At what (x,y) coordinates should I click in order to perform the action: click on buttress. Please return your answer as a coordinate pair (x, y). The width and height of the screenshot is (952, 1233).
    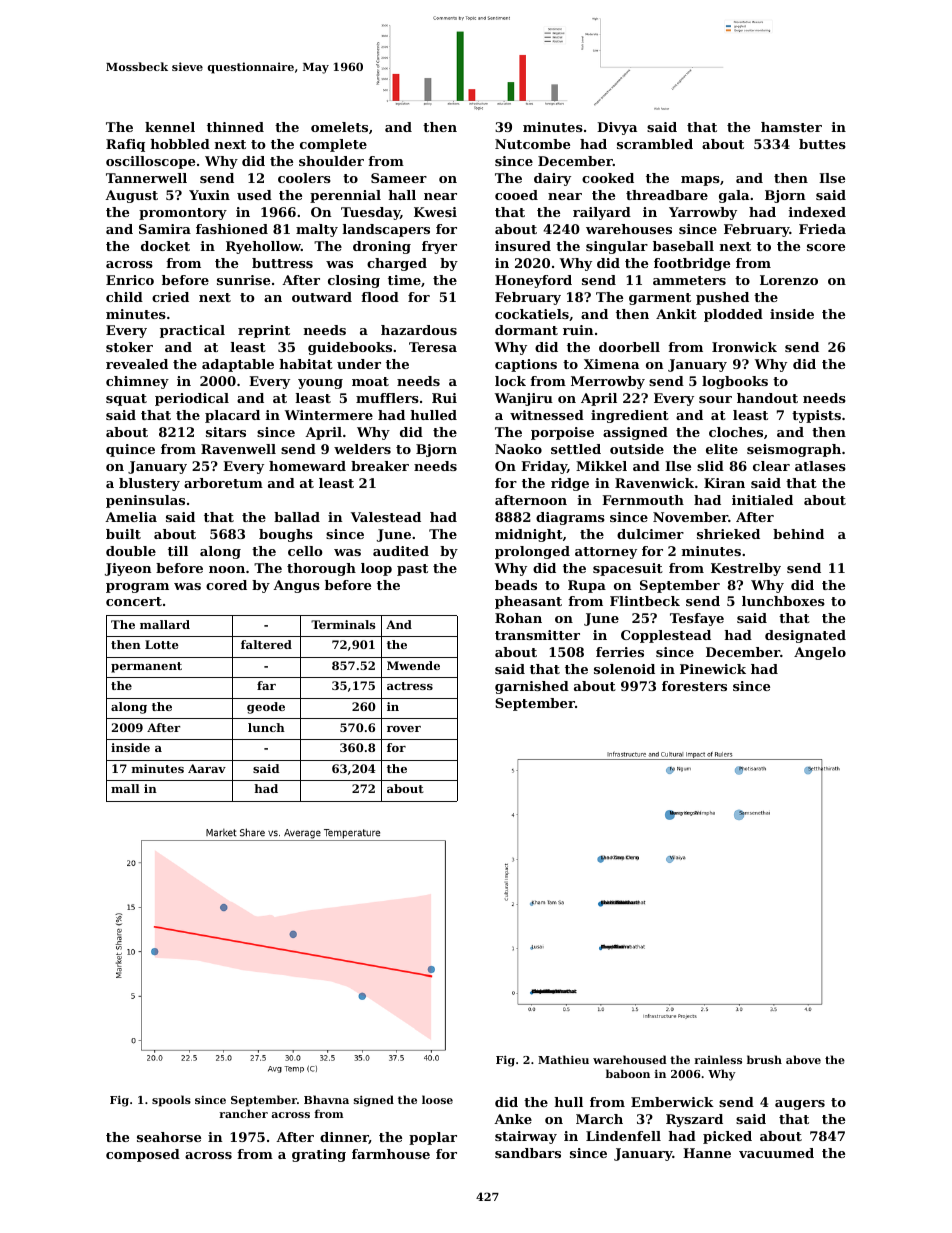
    Looking at the image, I should click on (282, 263).
